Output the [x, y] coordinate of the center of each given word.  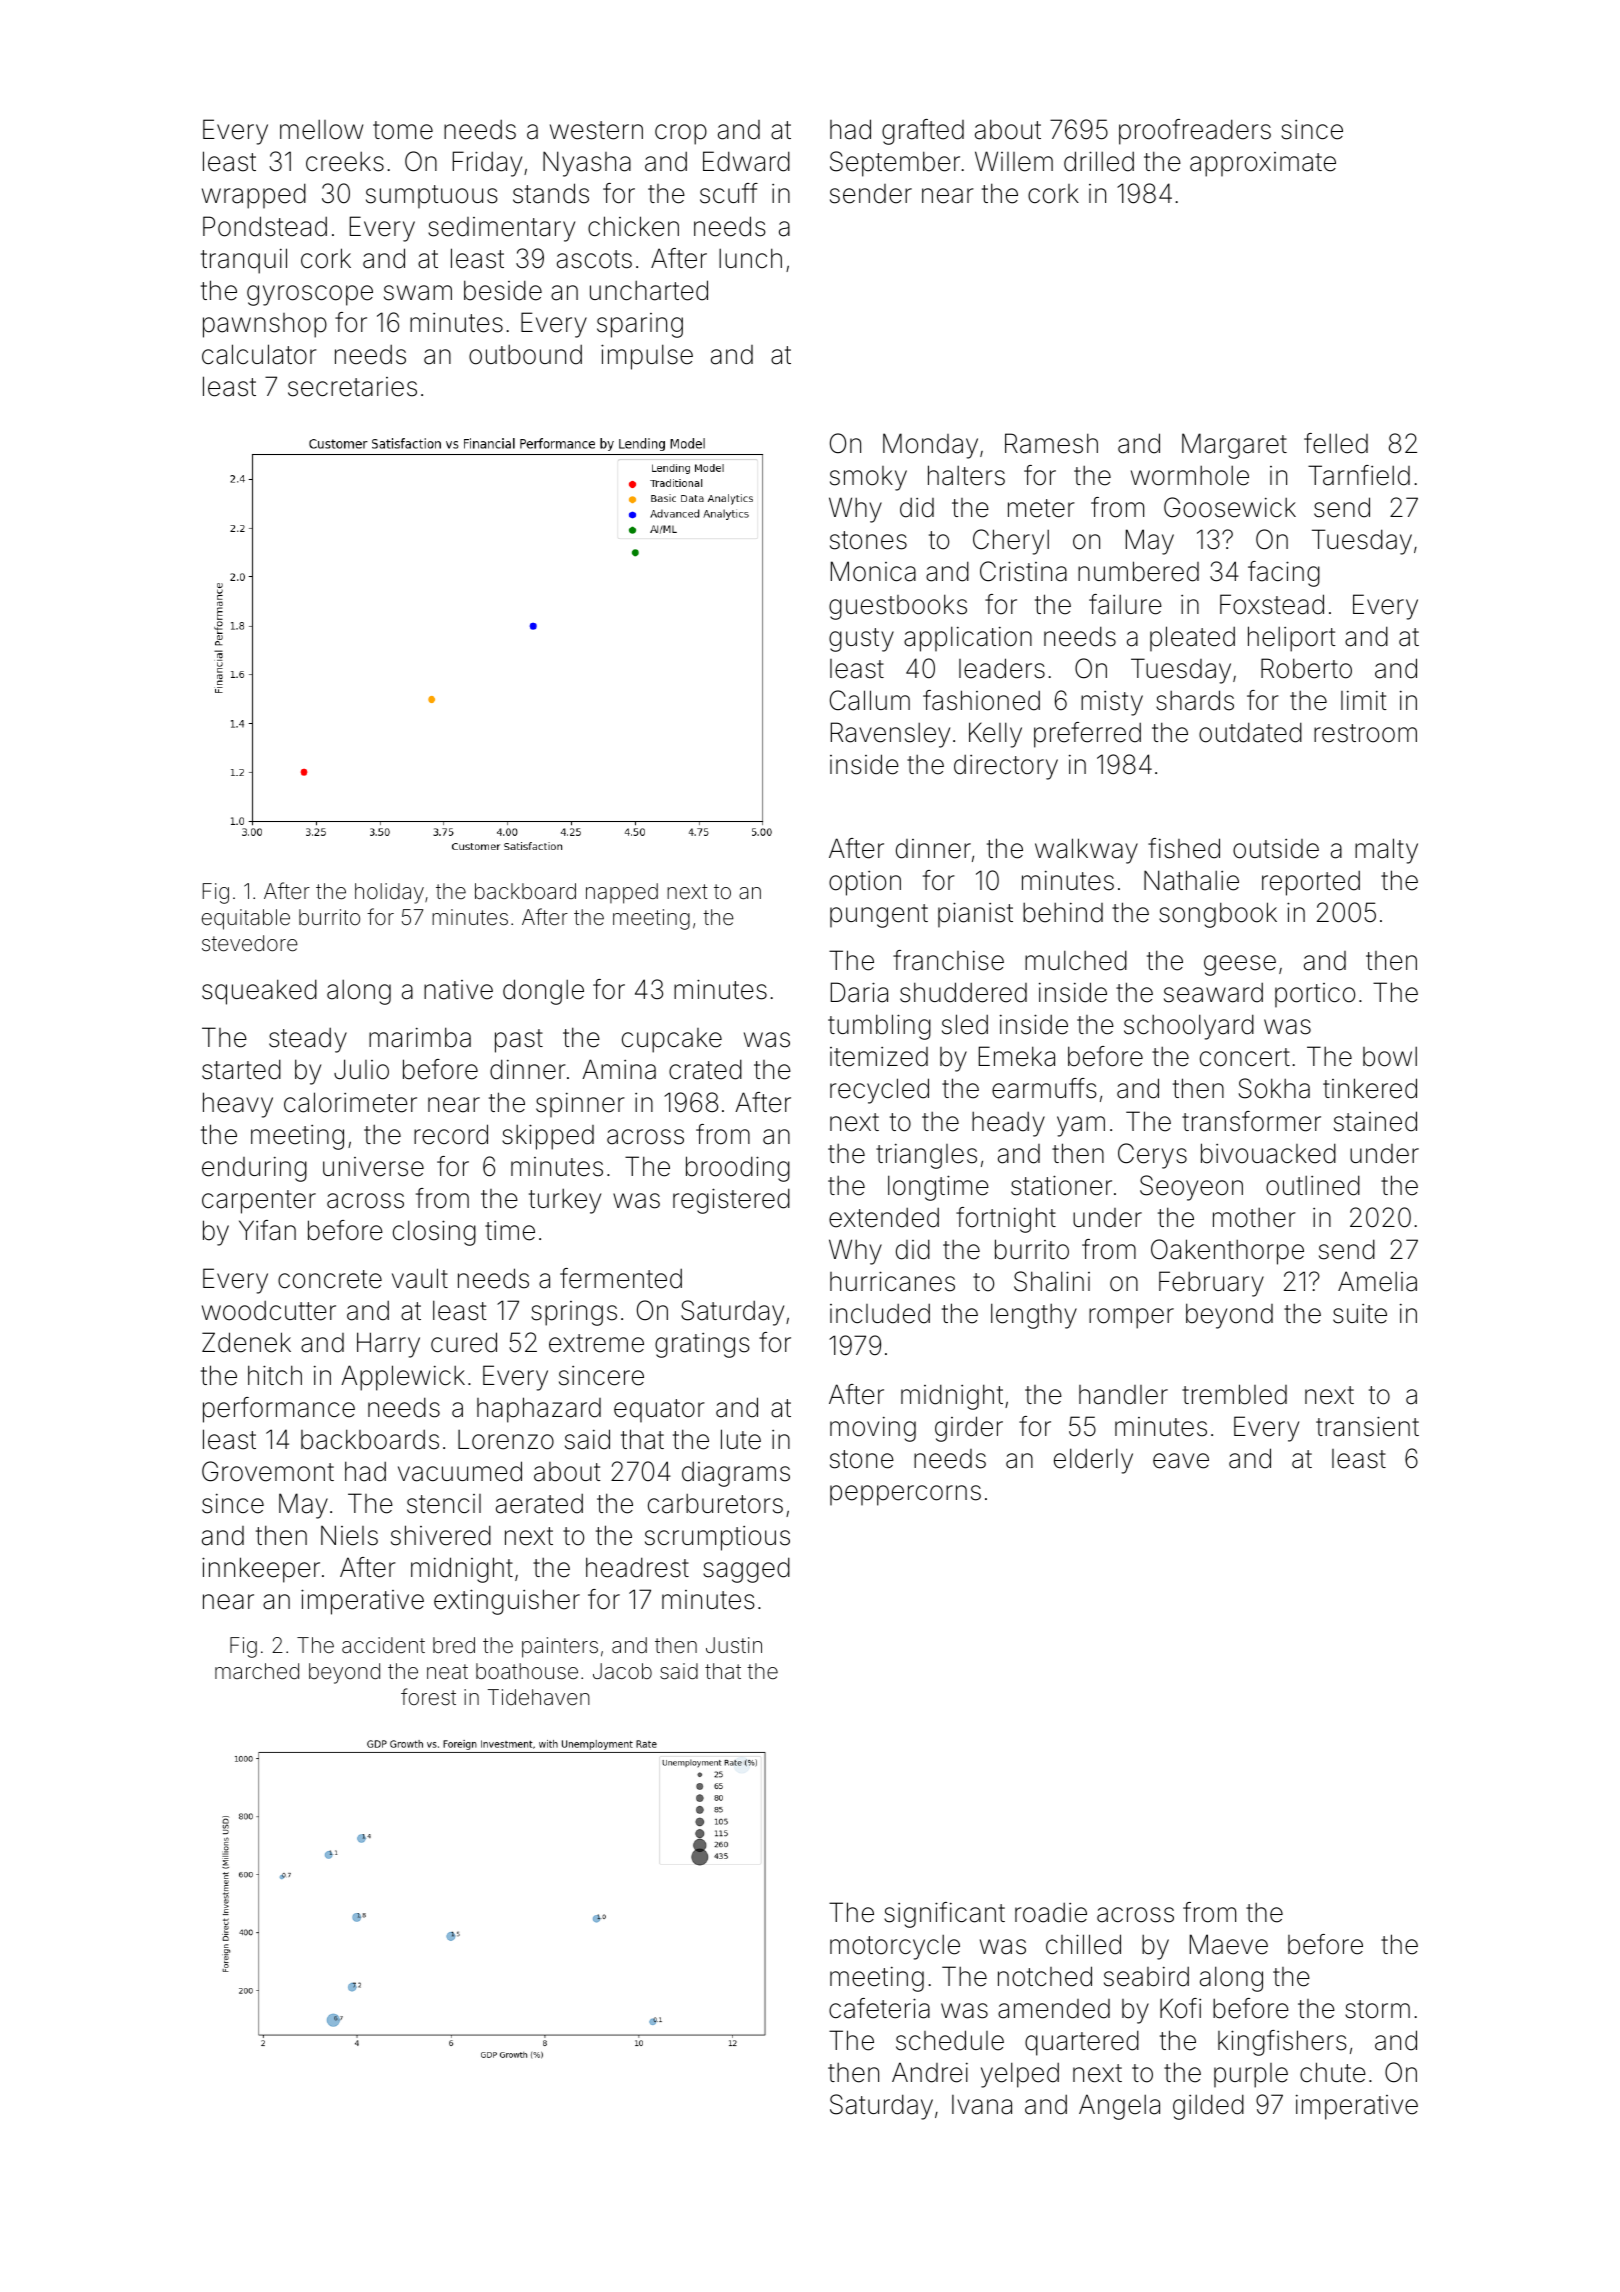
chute [1333, 2072]
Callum [870, 700]
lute [741, 1439]
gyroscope [310, 295]
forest [428, 1697]
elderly [1093, 1461]
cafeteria [879, 2008]
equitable [246, 919]
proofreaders [1195, 132]
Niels [349, 1535]
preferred [1087, 735]
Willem [1014, 161]
